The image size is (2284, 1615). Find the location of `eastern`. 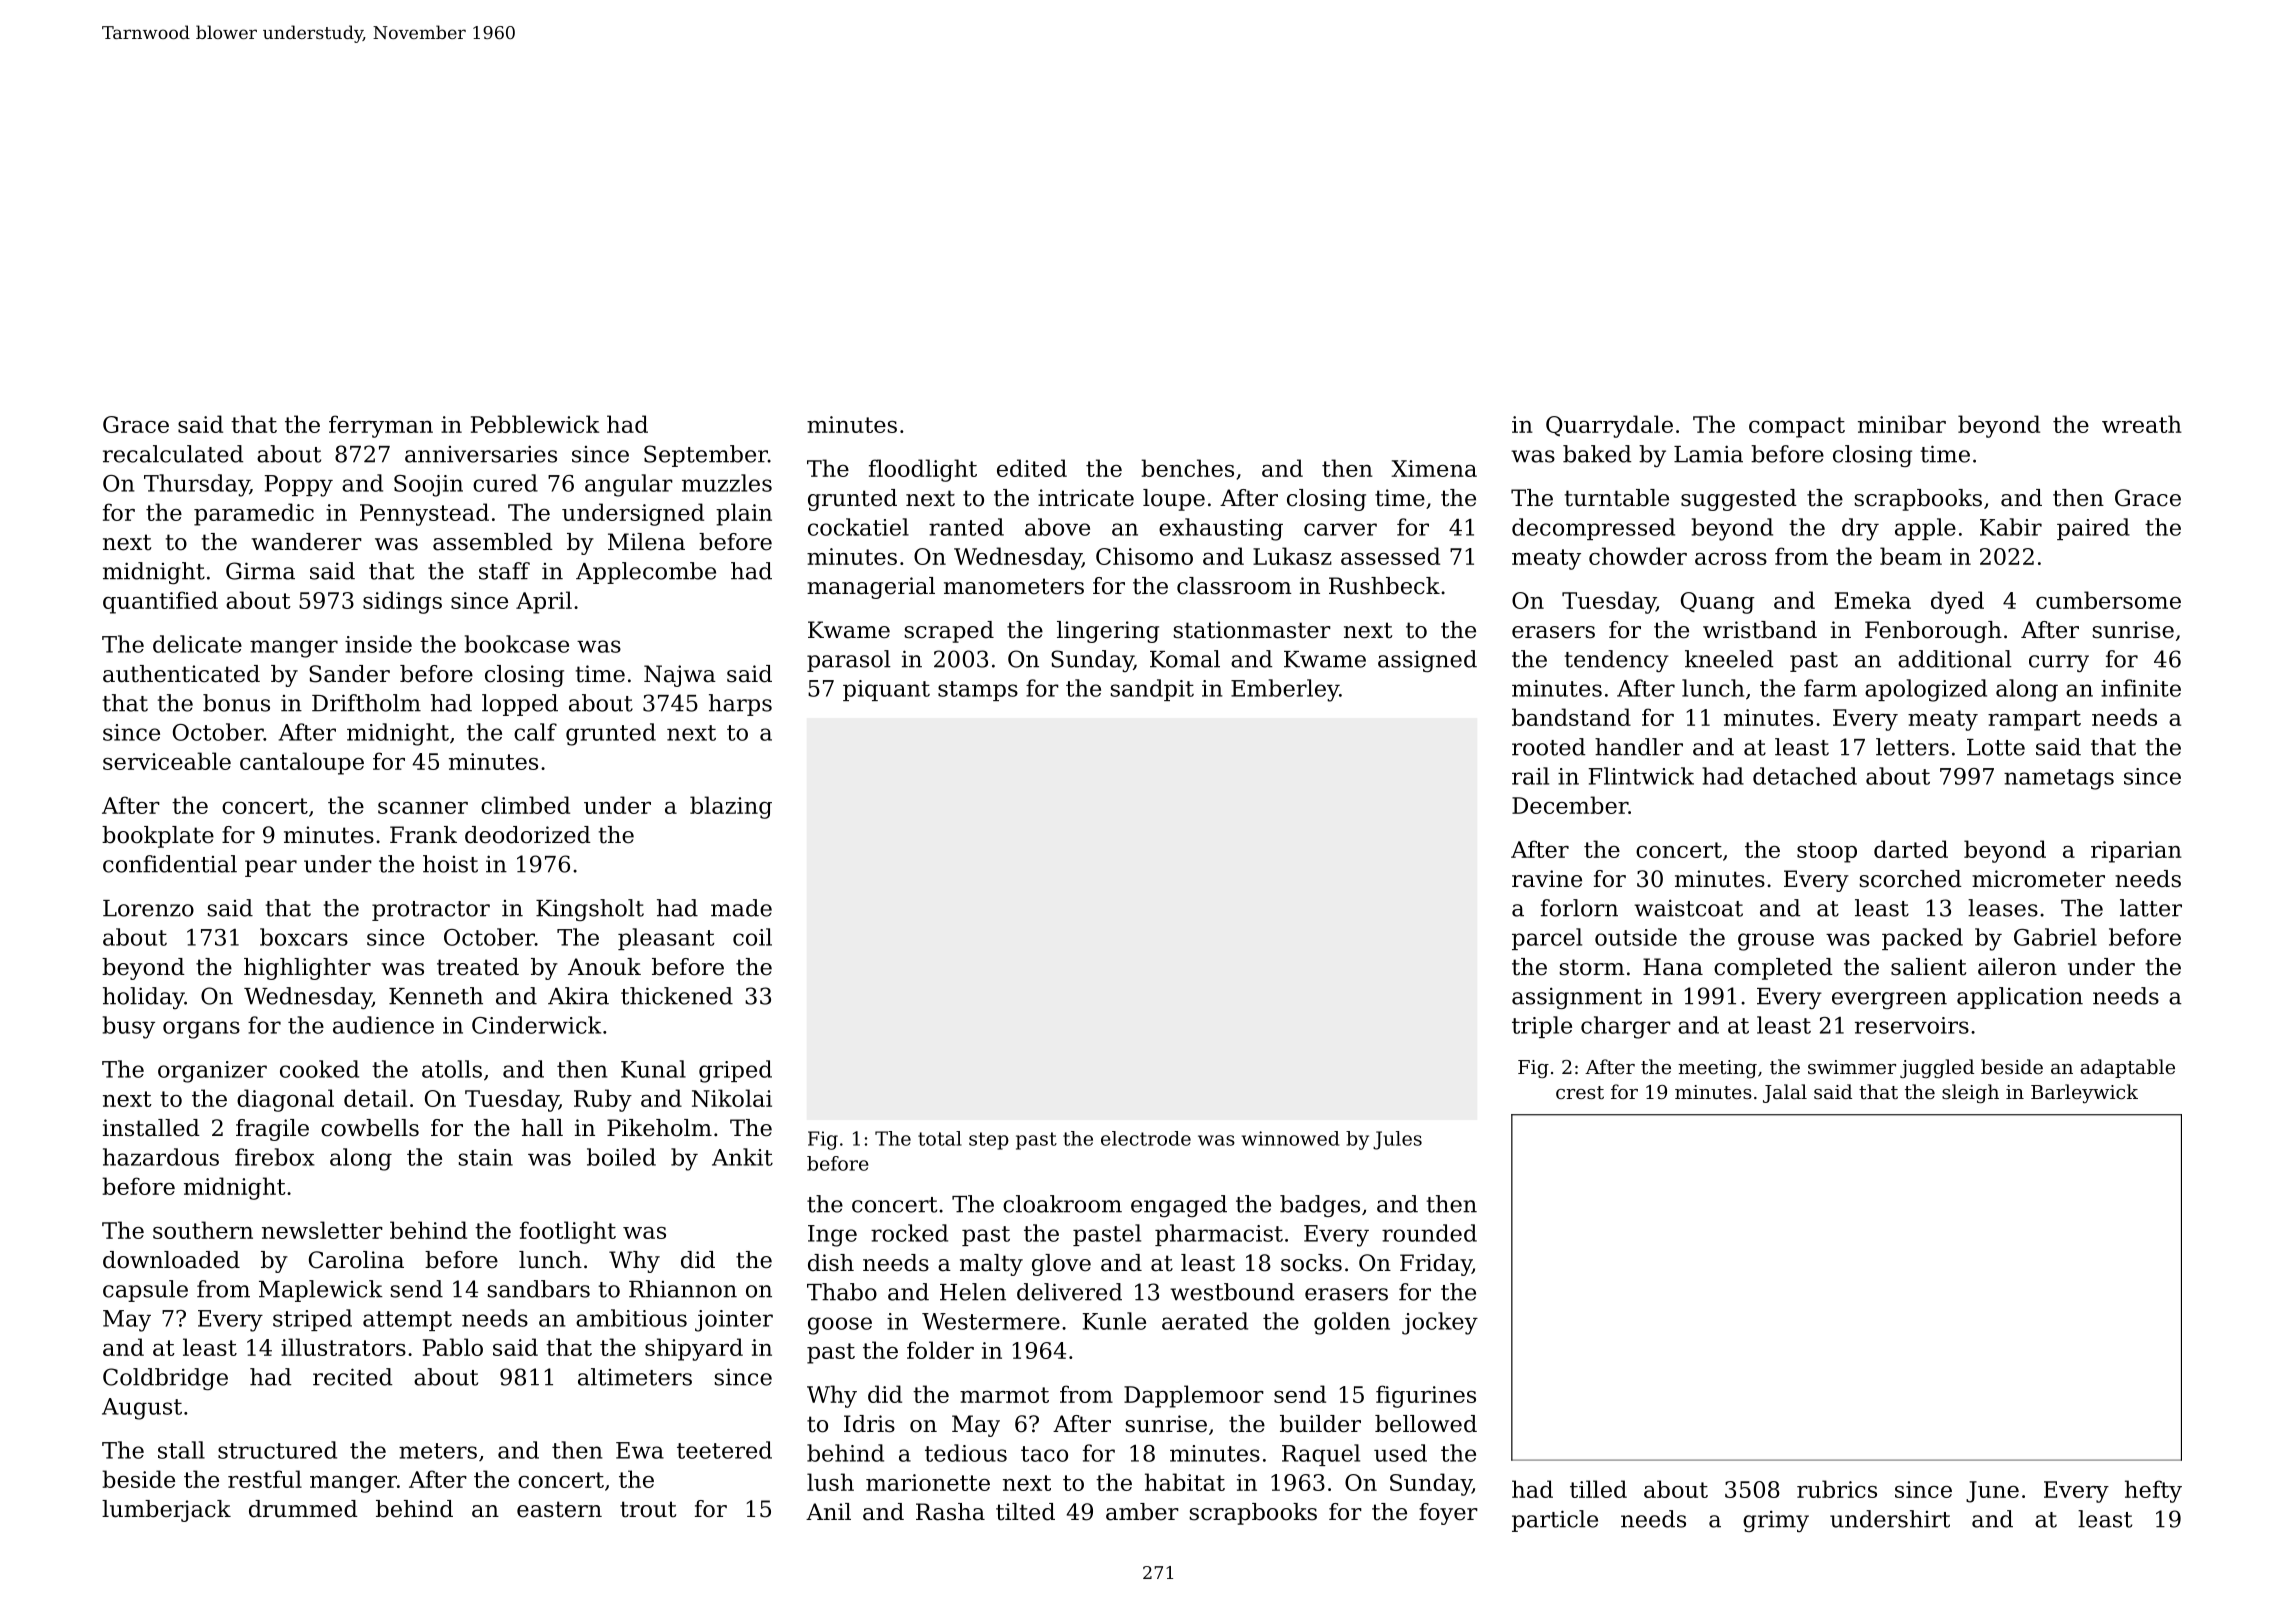

eastern is located at coordinates (559, 1509).
